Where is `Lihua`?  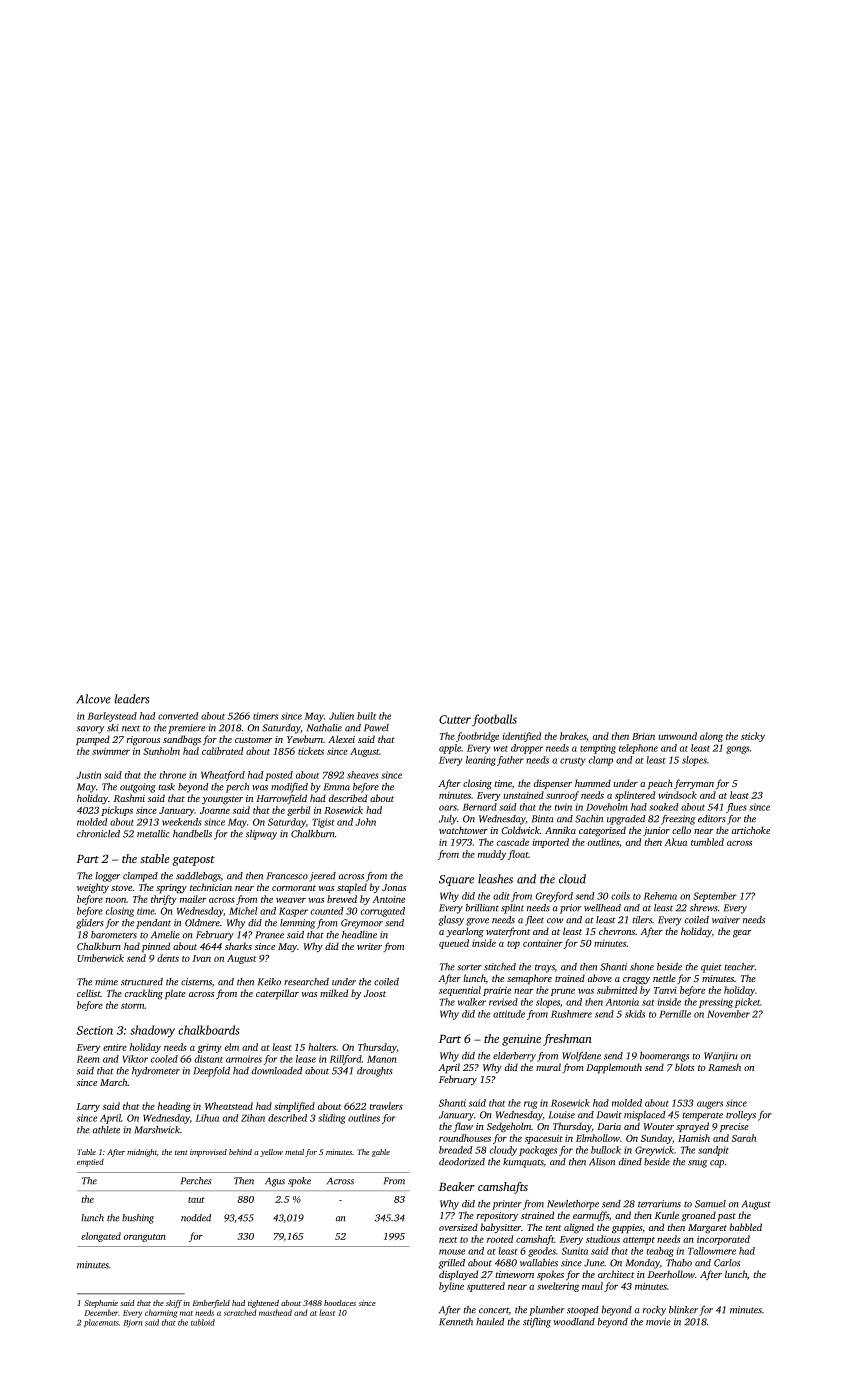
Lihua is located at coordinates (207, 1118).
